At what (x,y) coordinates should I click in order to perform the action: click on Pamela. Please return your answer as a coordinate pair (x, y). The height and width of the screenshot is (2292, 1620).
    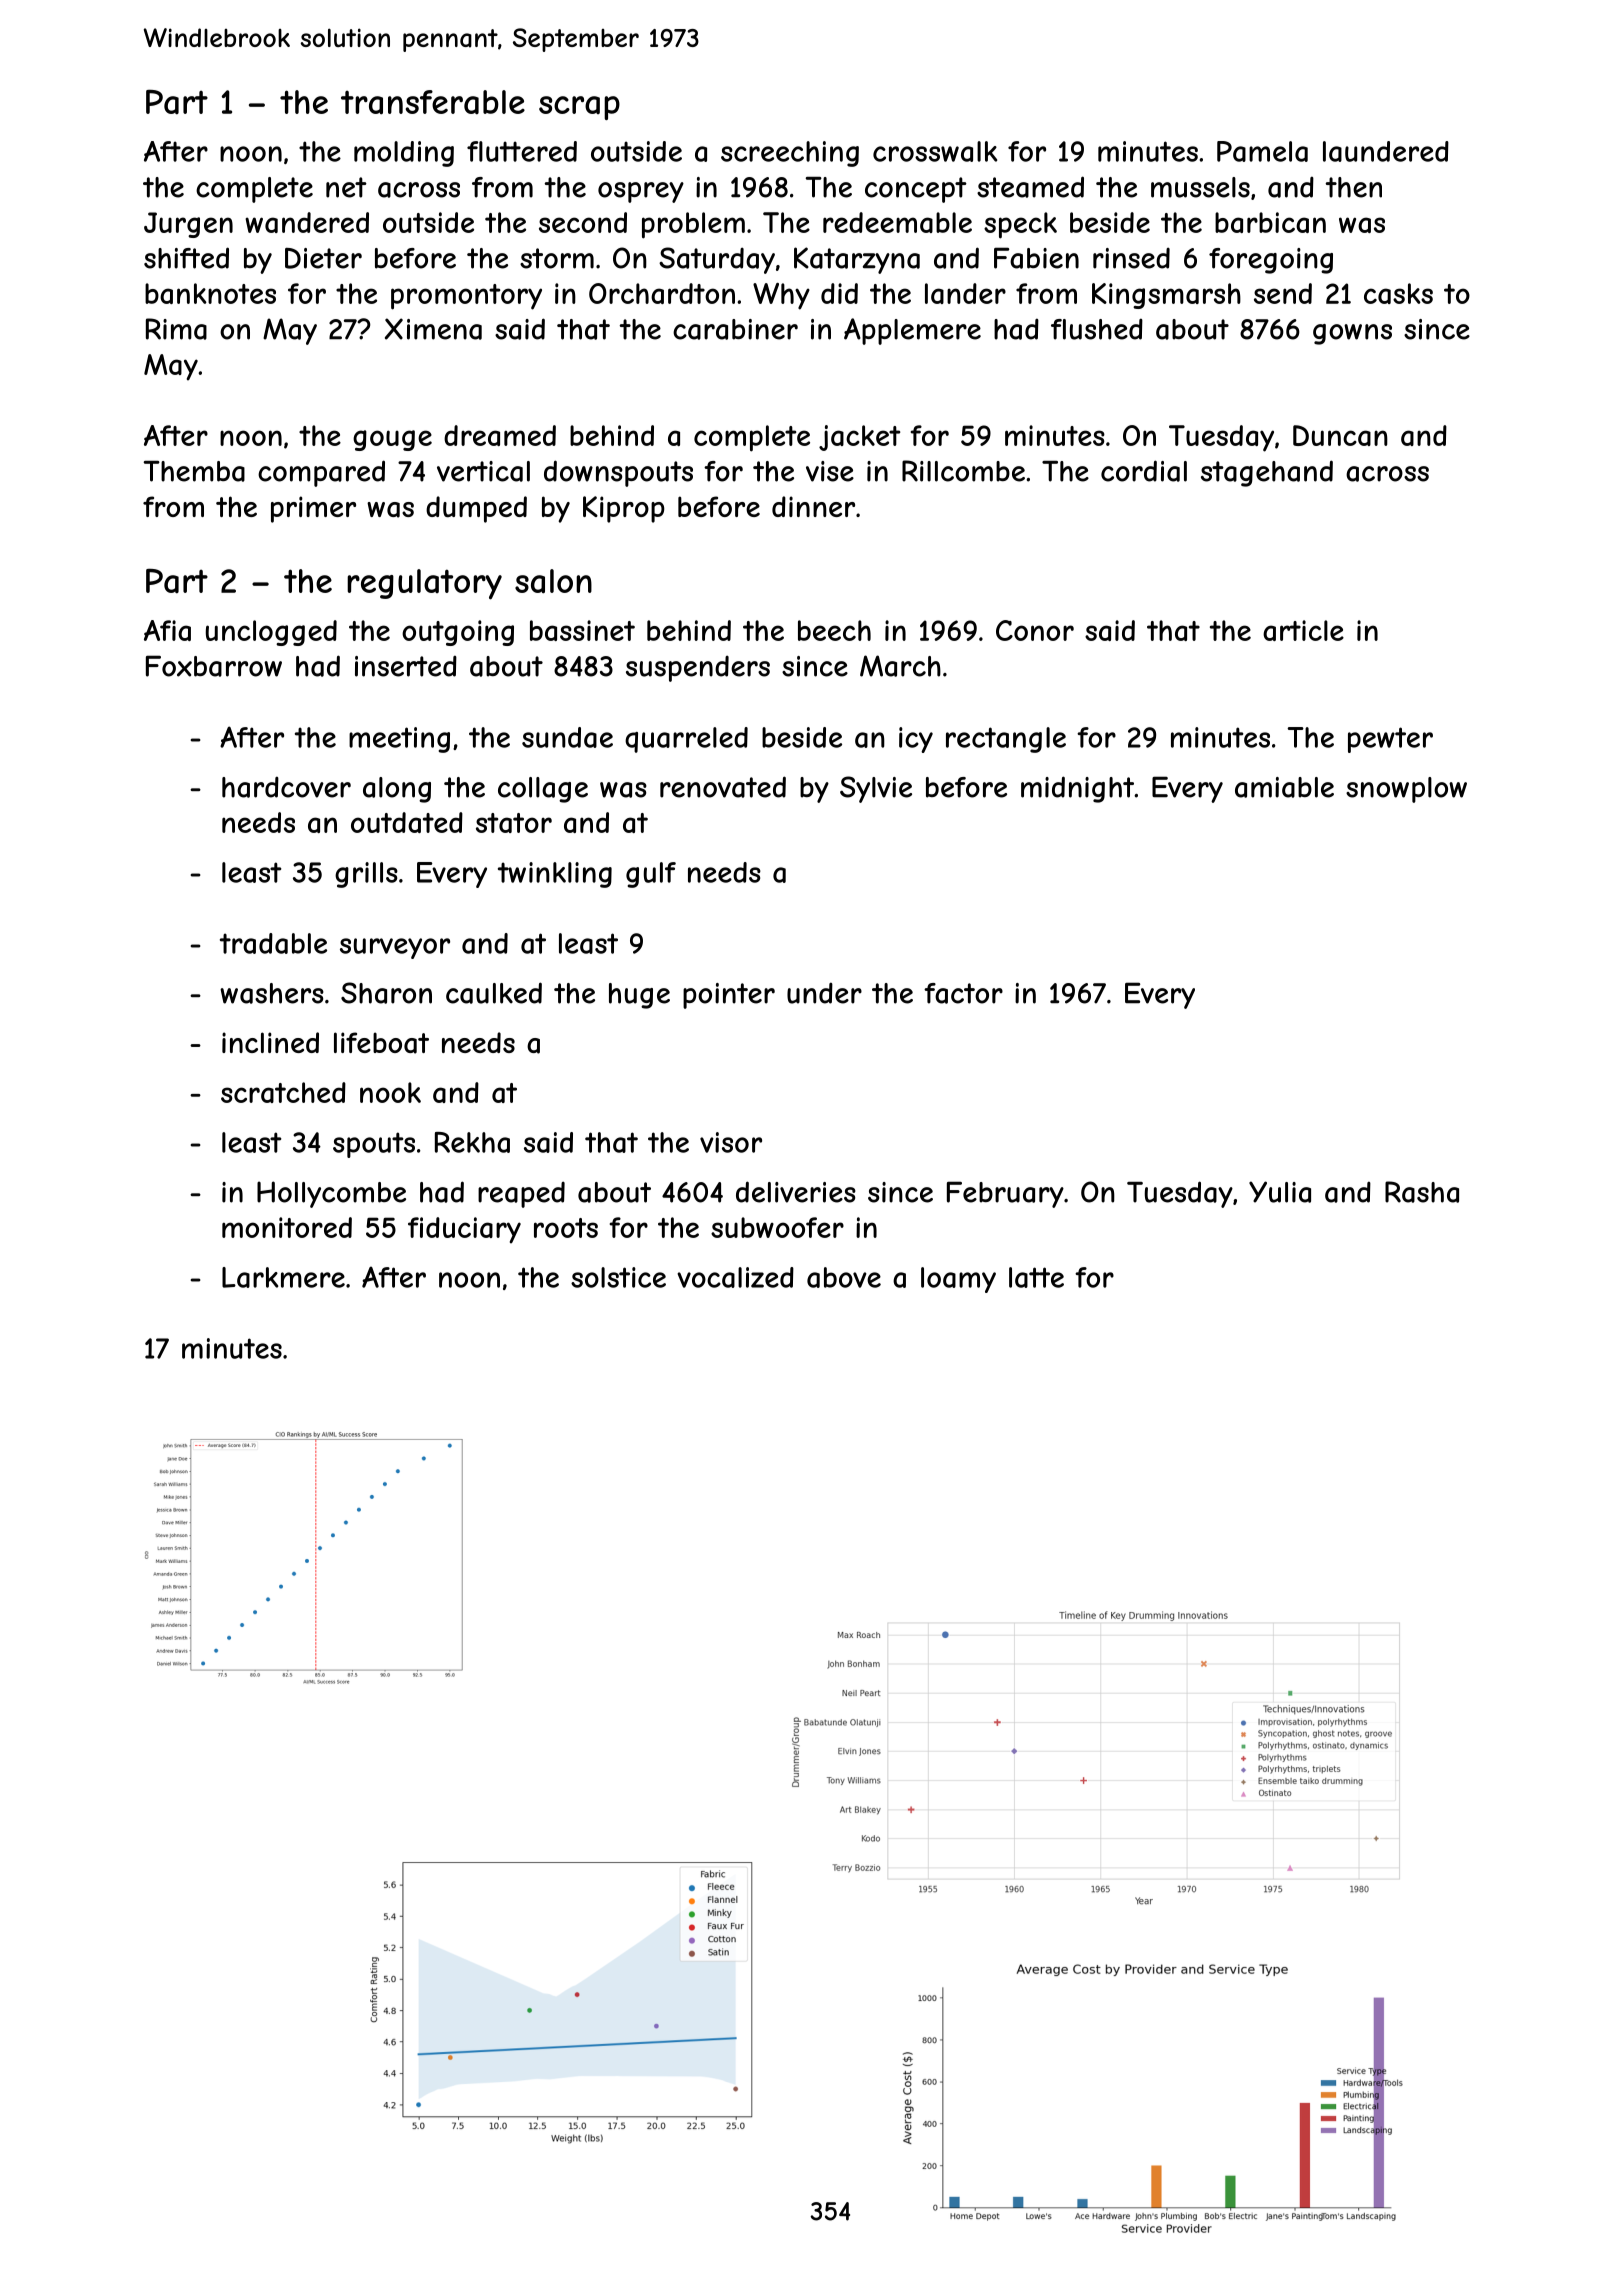
    Looking at the image, I should click on (1262, 151).
